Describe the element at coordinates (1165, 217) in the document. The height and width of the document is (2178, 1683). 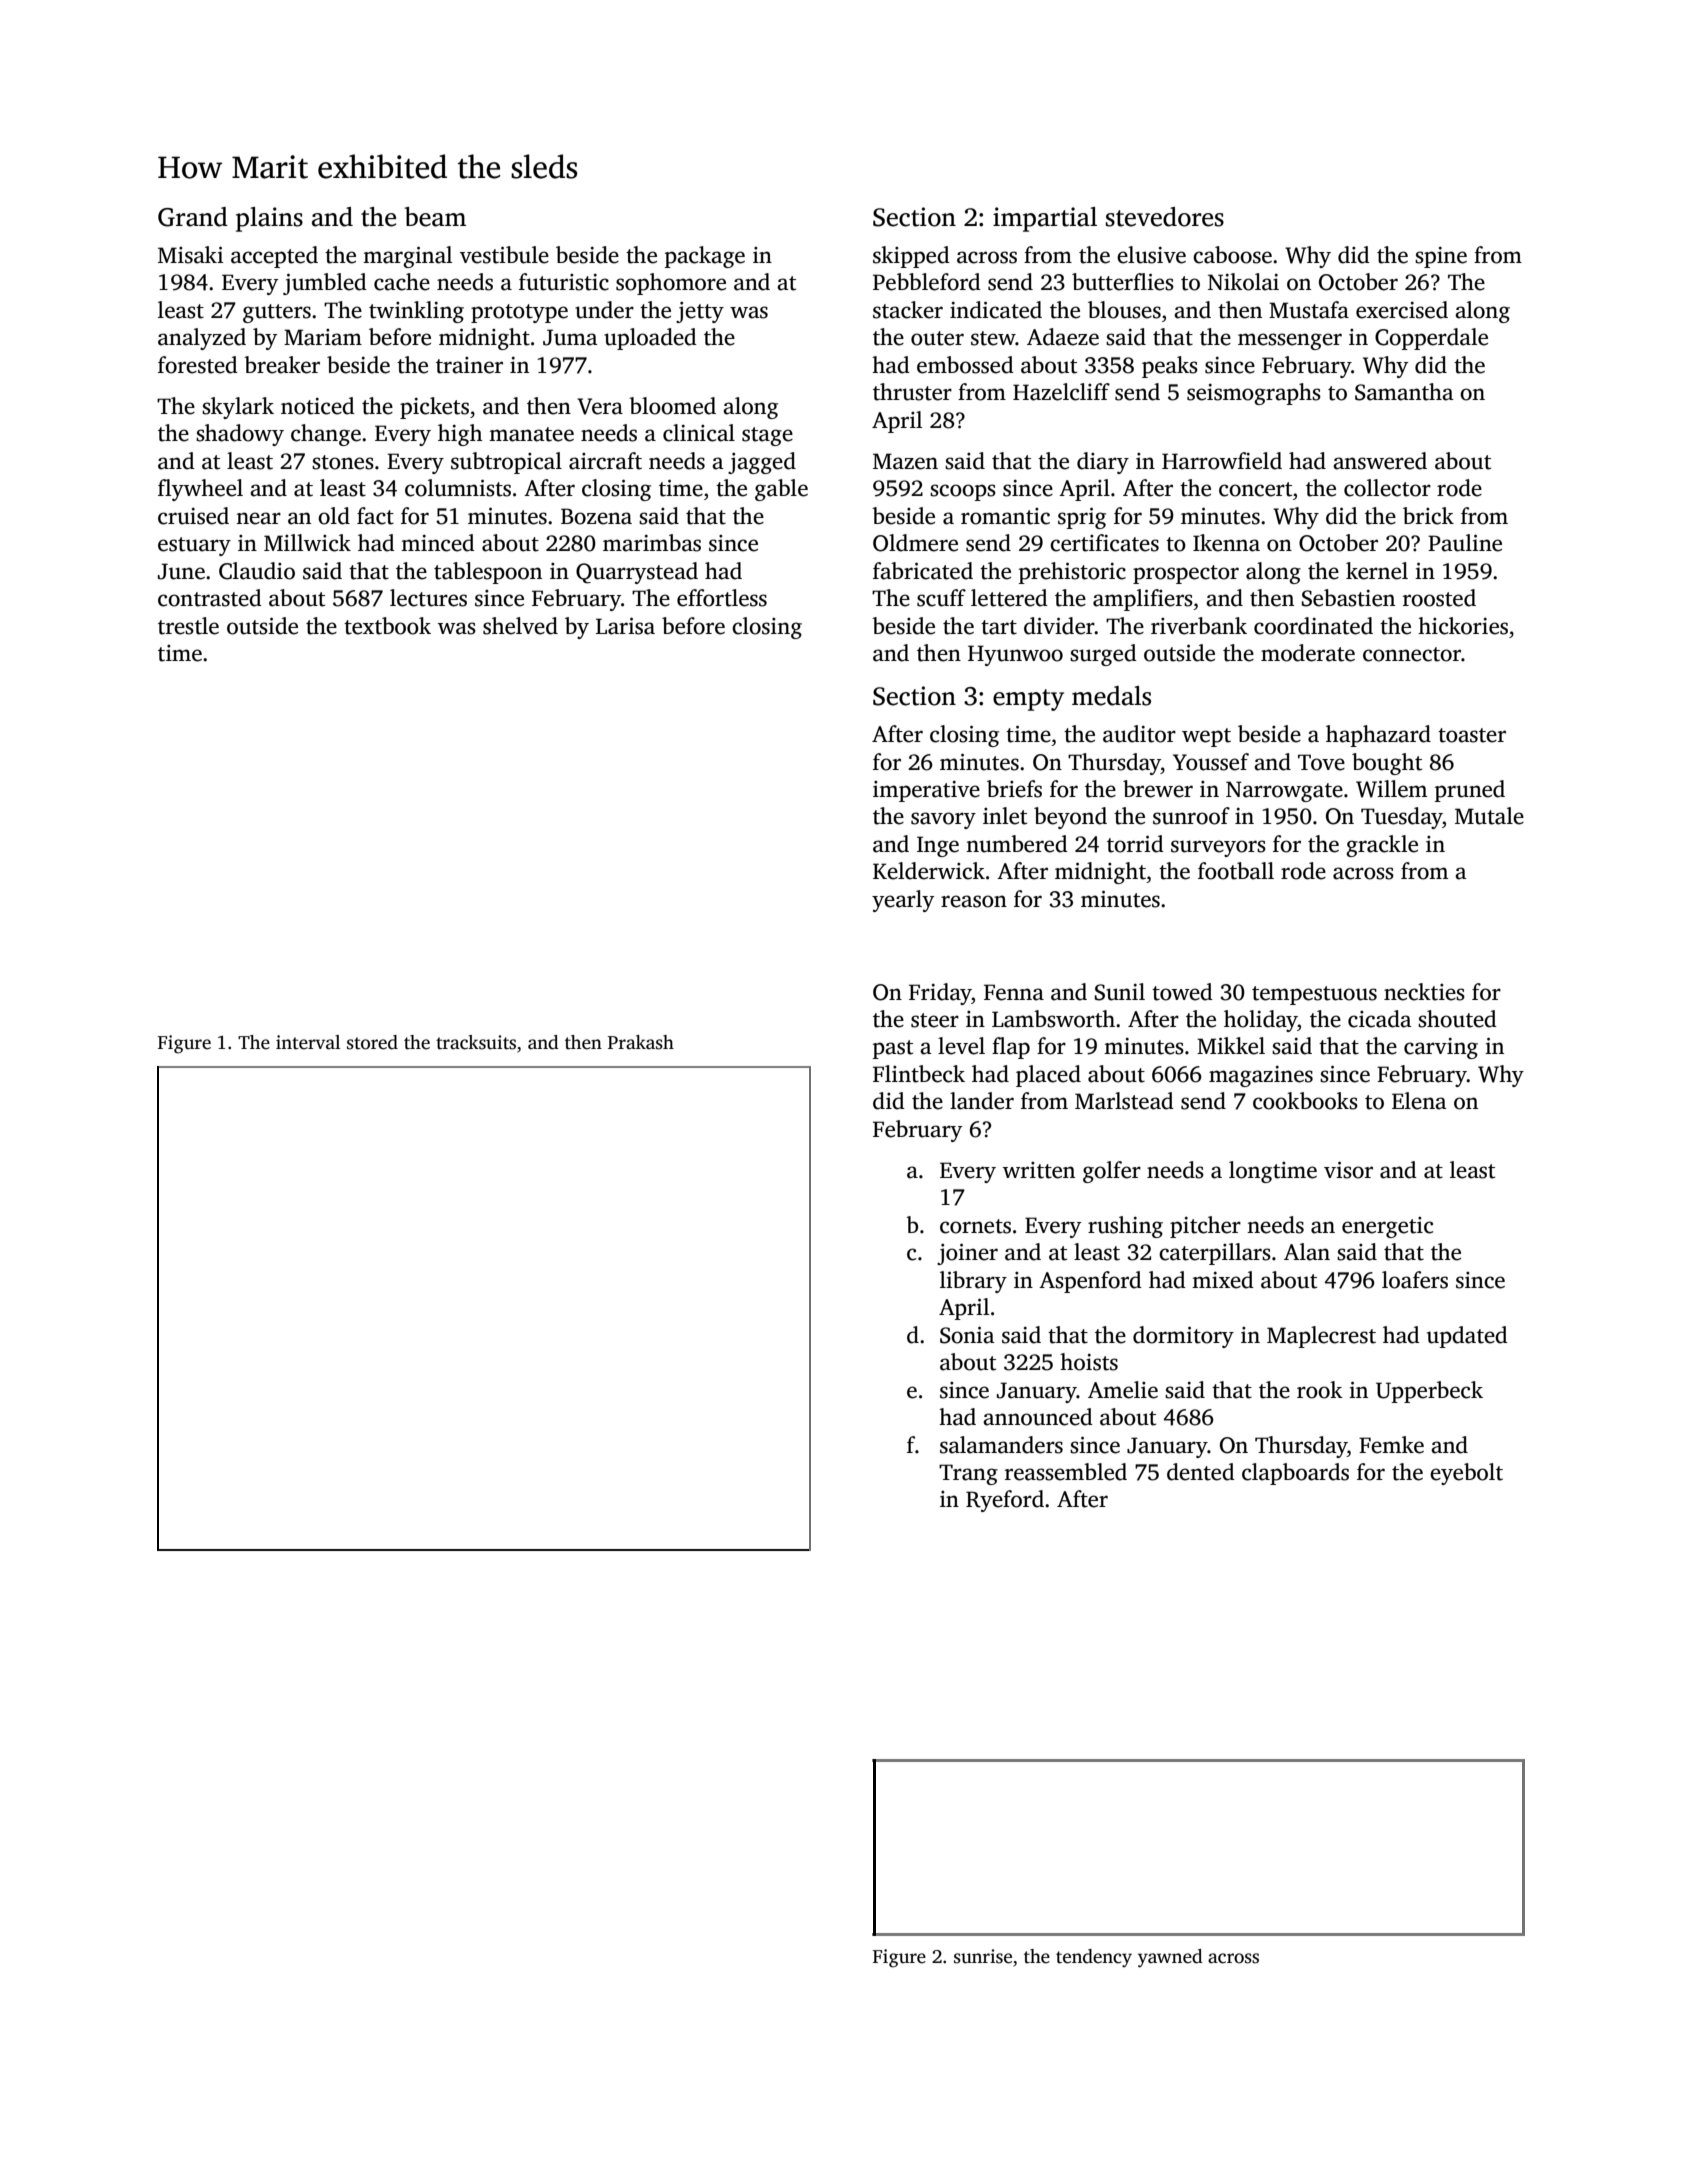
I see `stevedores` at that location.
